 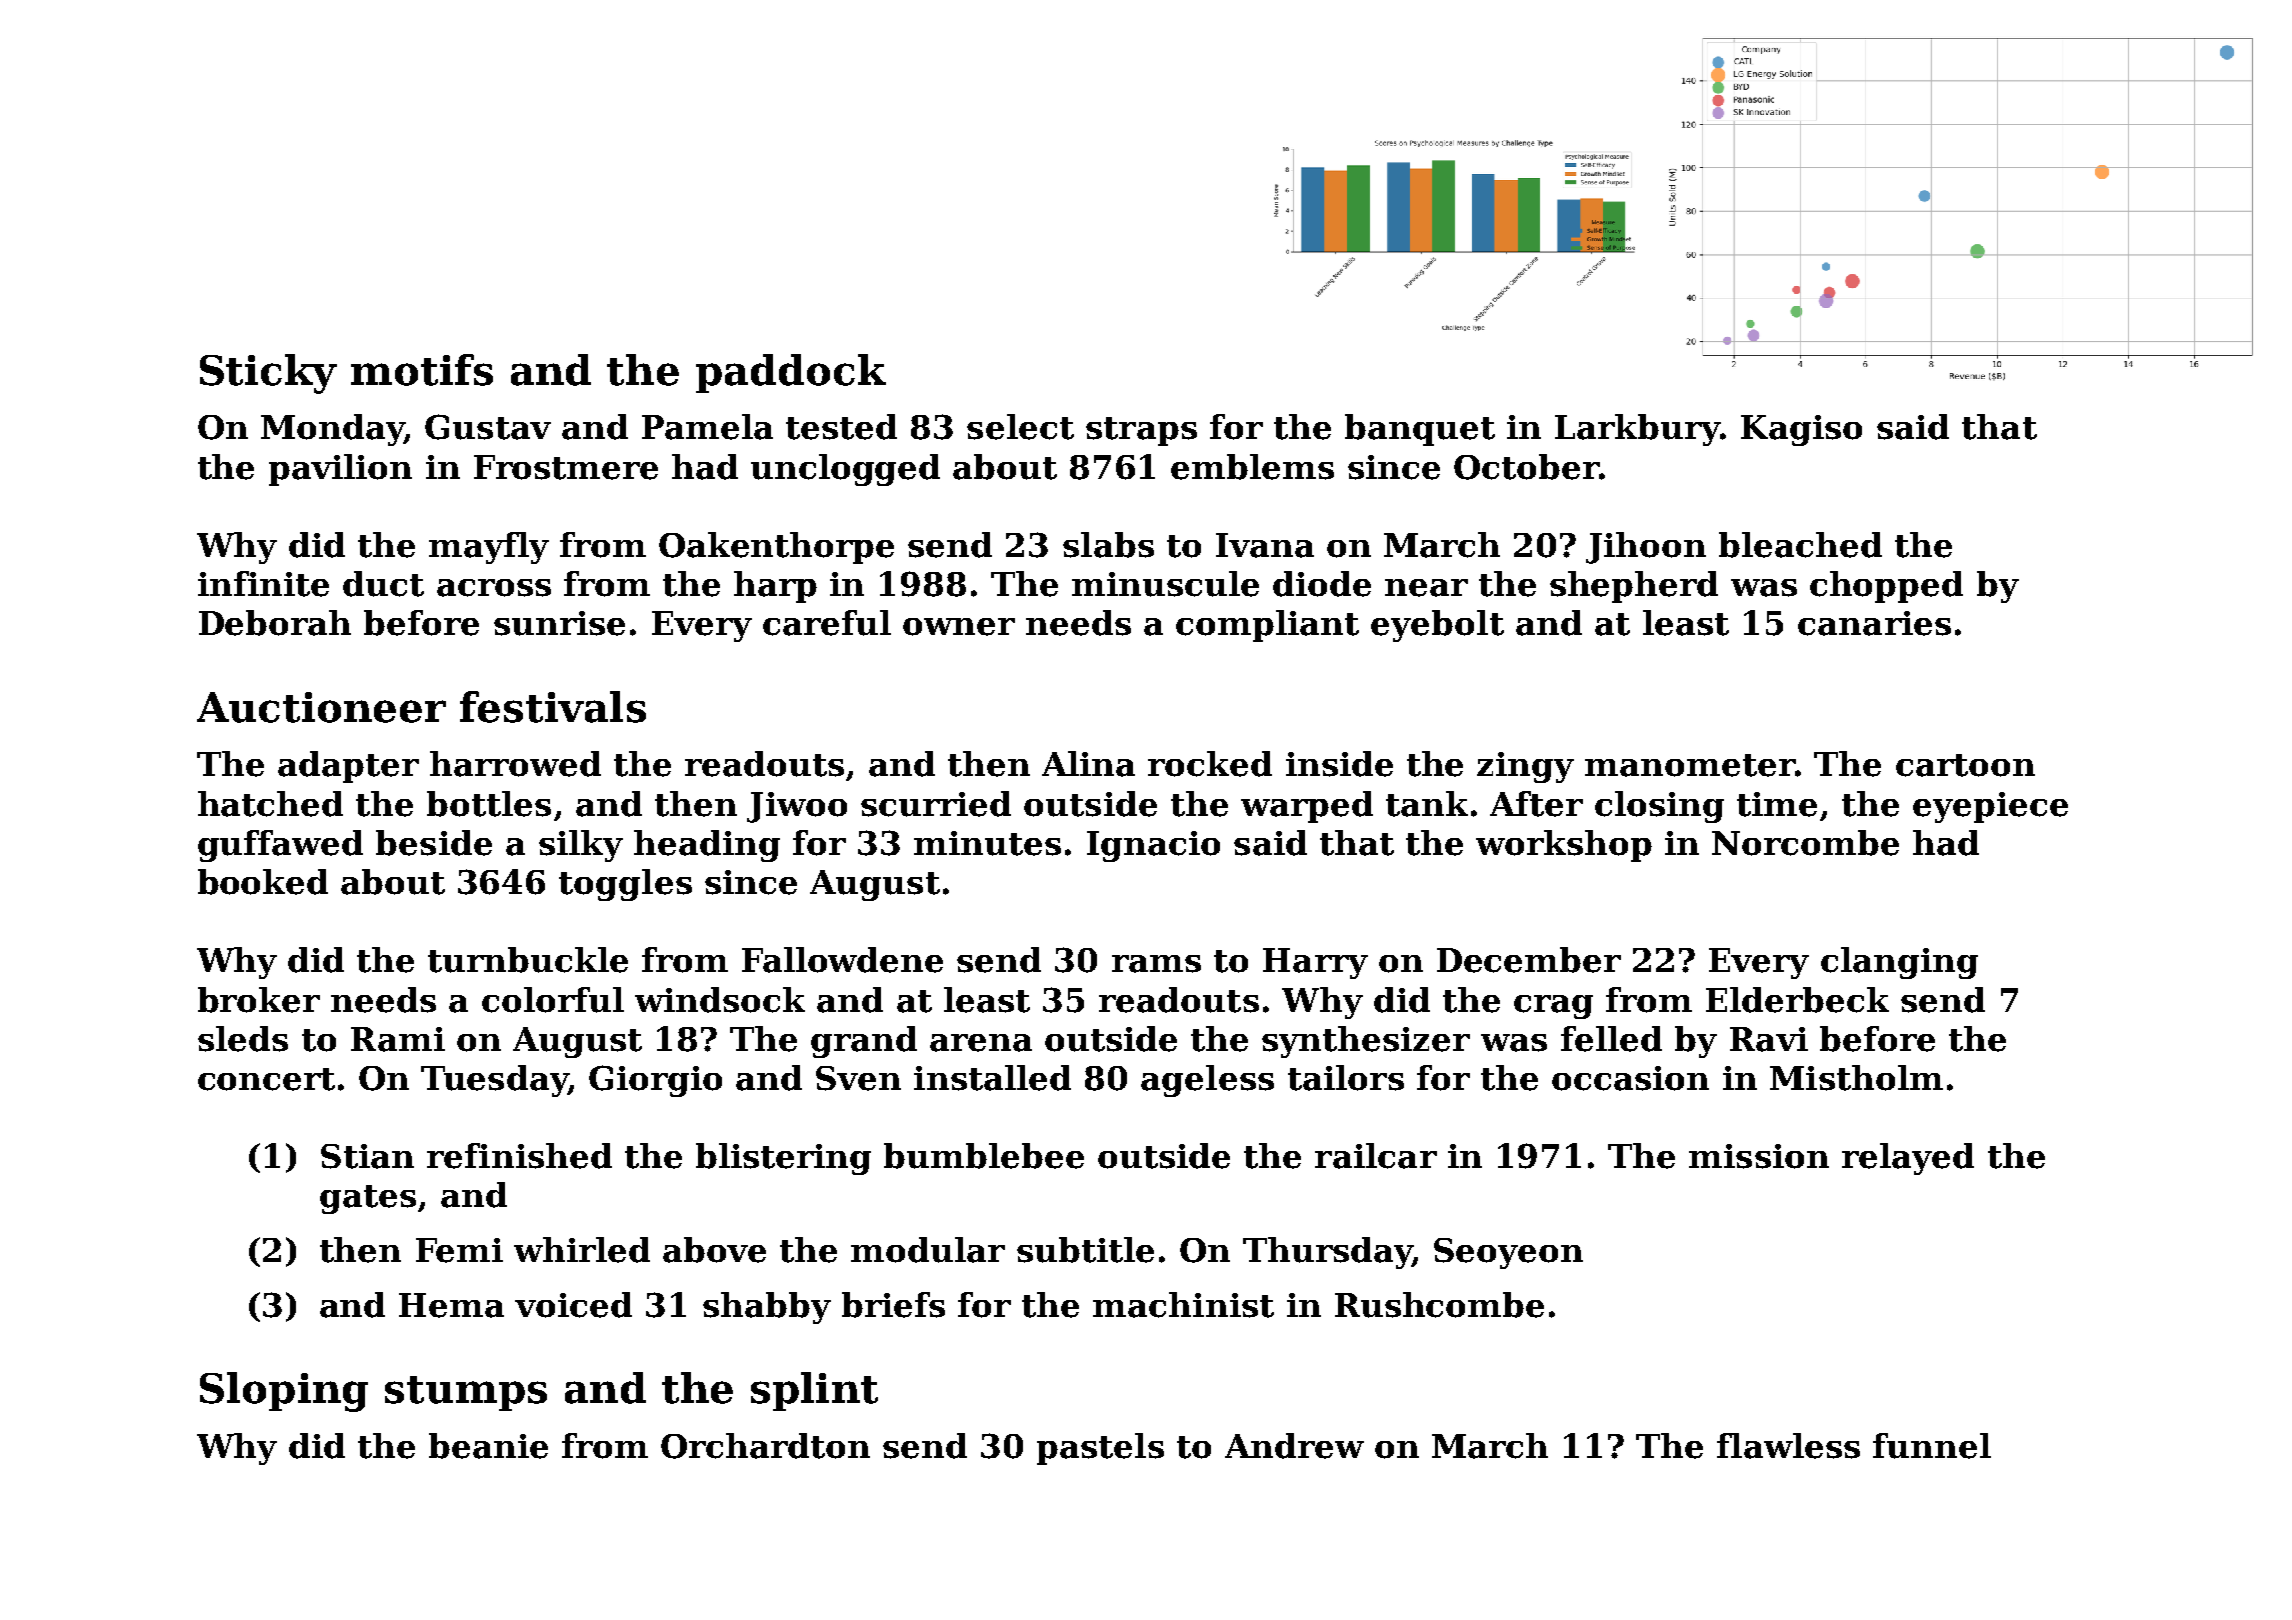 I want to click on Harry, so click(x=1315, y=963).
